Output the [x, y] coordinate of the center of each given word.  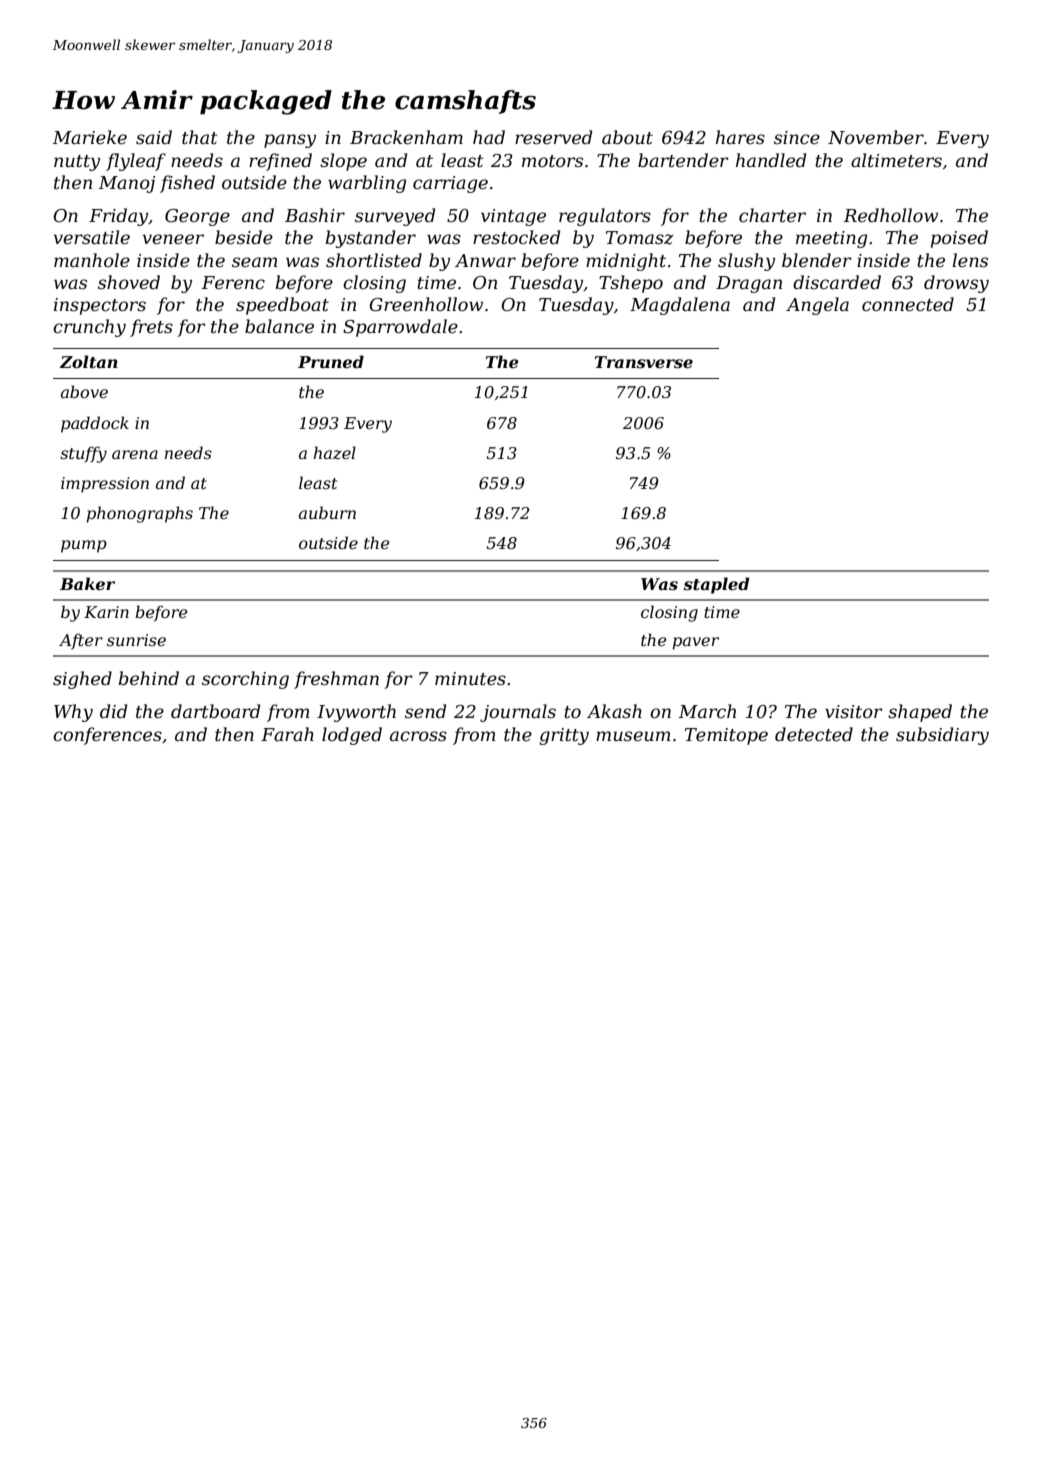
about [627, 137]
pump [84, 546]
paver [696, 643]
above [84, 391]
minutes [470, 679]
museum [633, 736]
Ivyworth [356, 713]
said [154, 137]
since [797, 138]
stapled [716, 585]
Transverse [644, 362]
